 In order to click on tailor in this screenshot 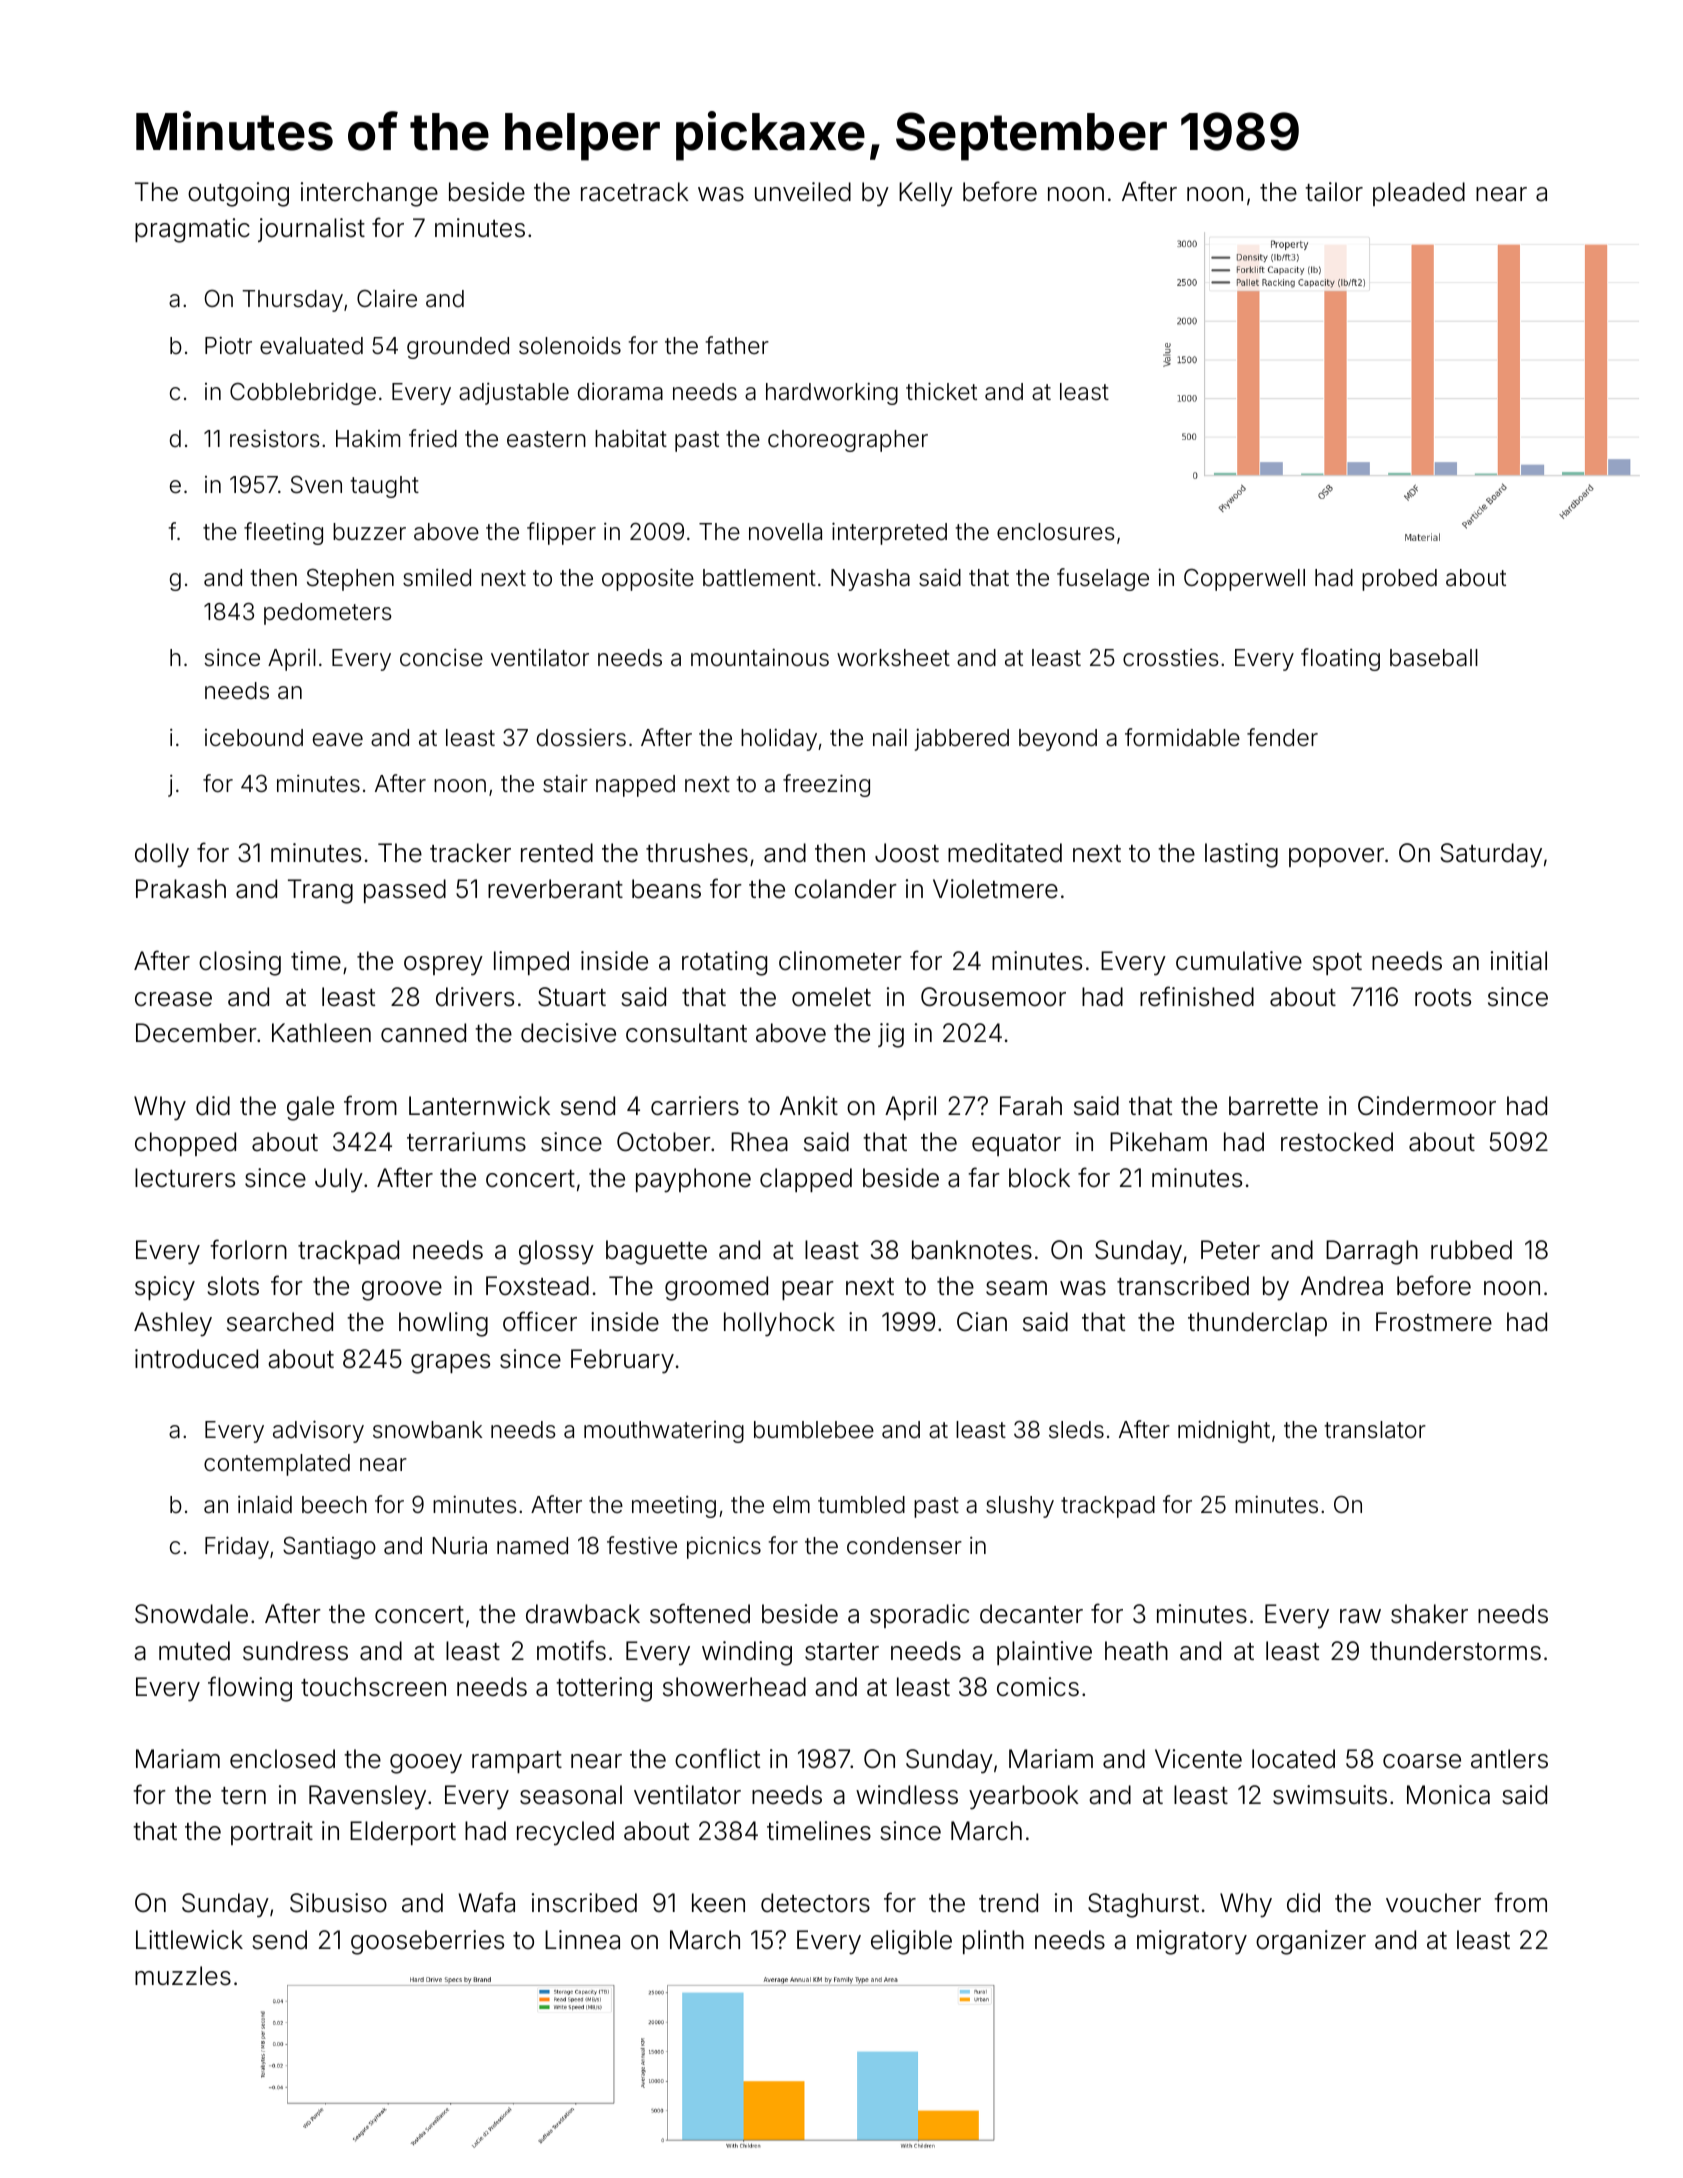, I will do `click(1334, 192)`.
